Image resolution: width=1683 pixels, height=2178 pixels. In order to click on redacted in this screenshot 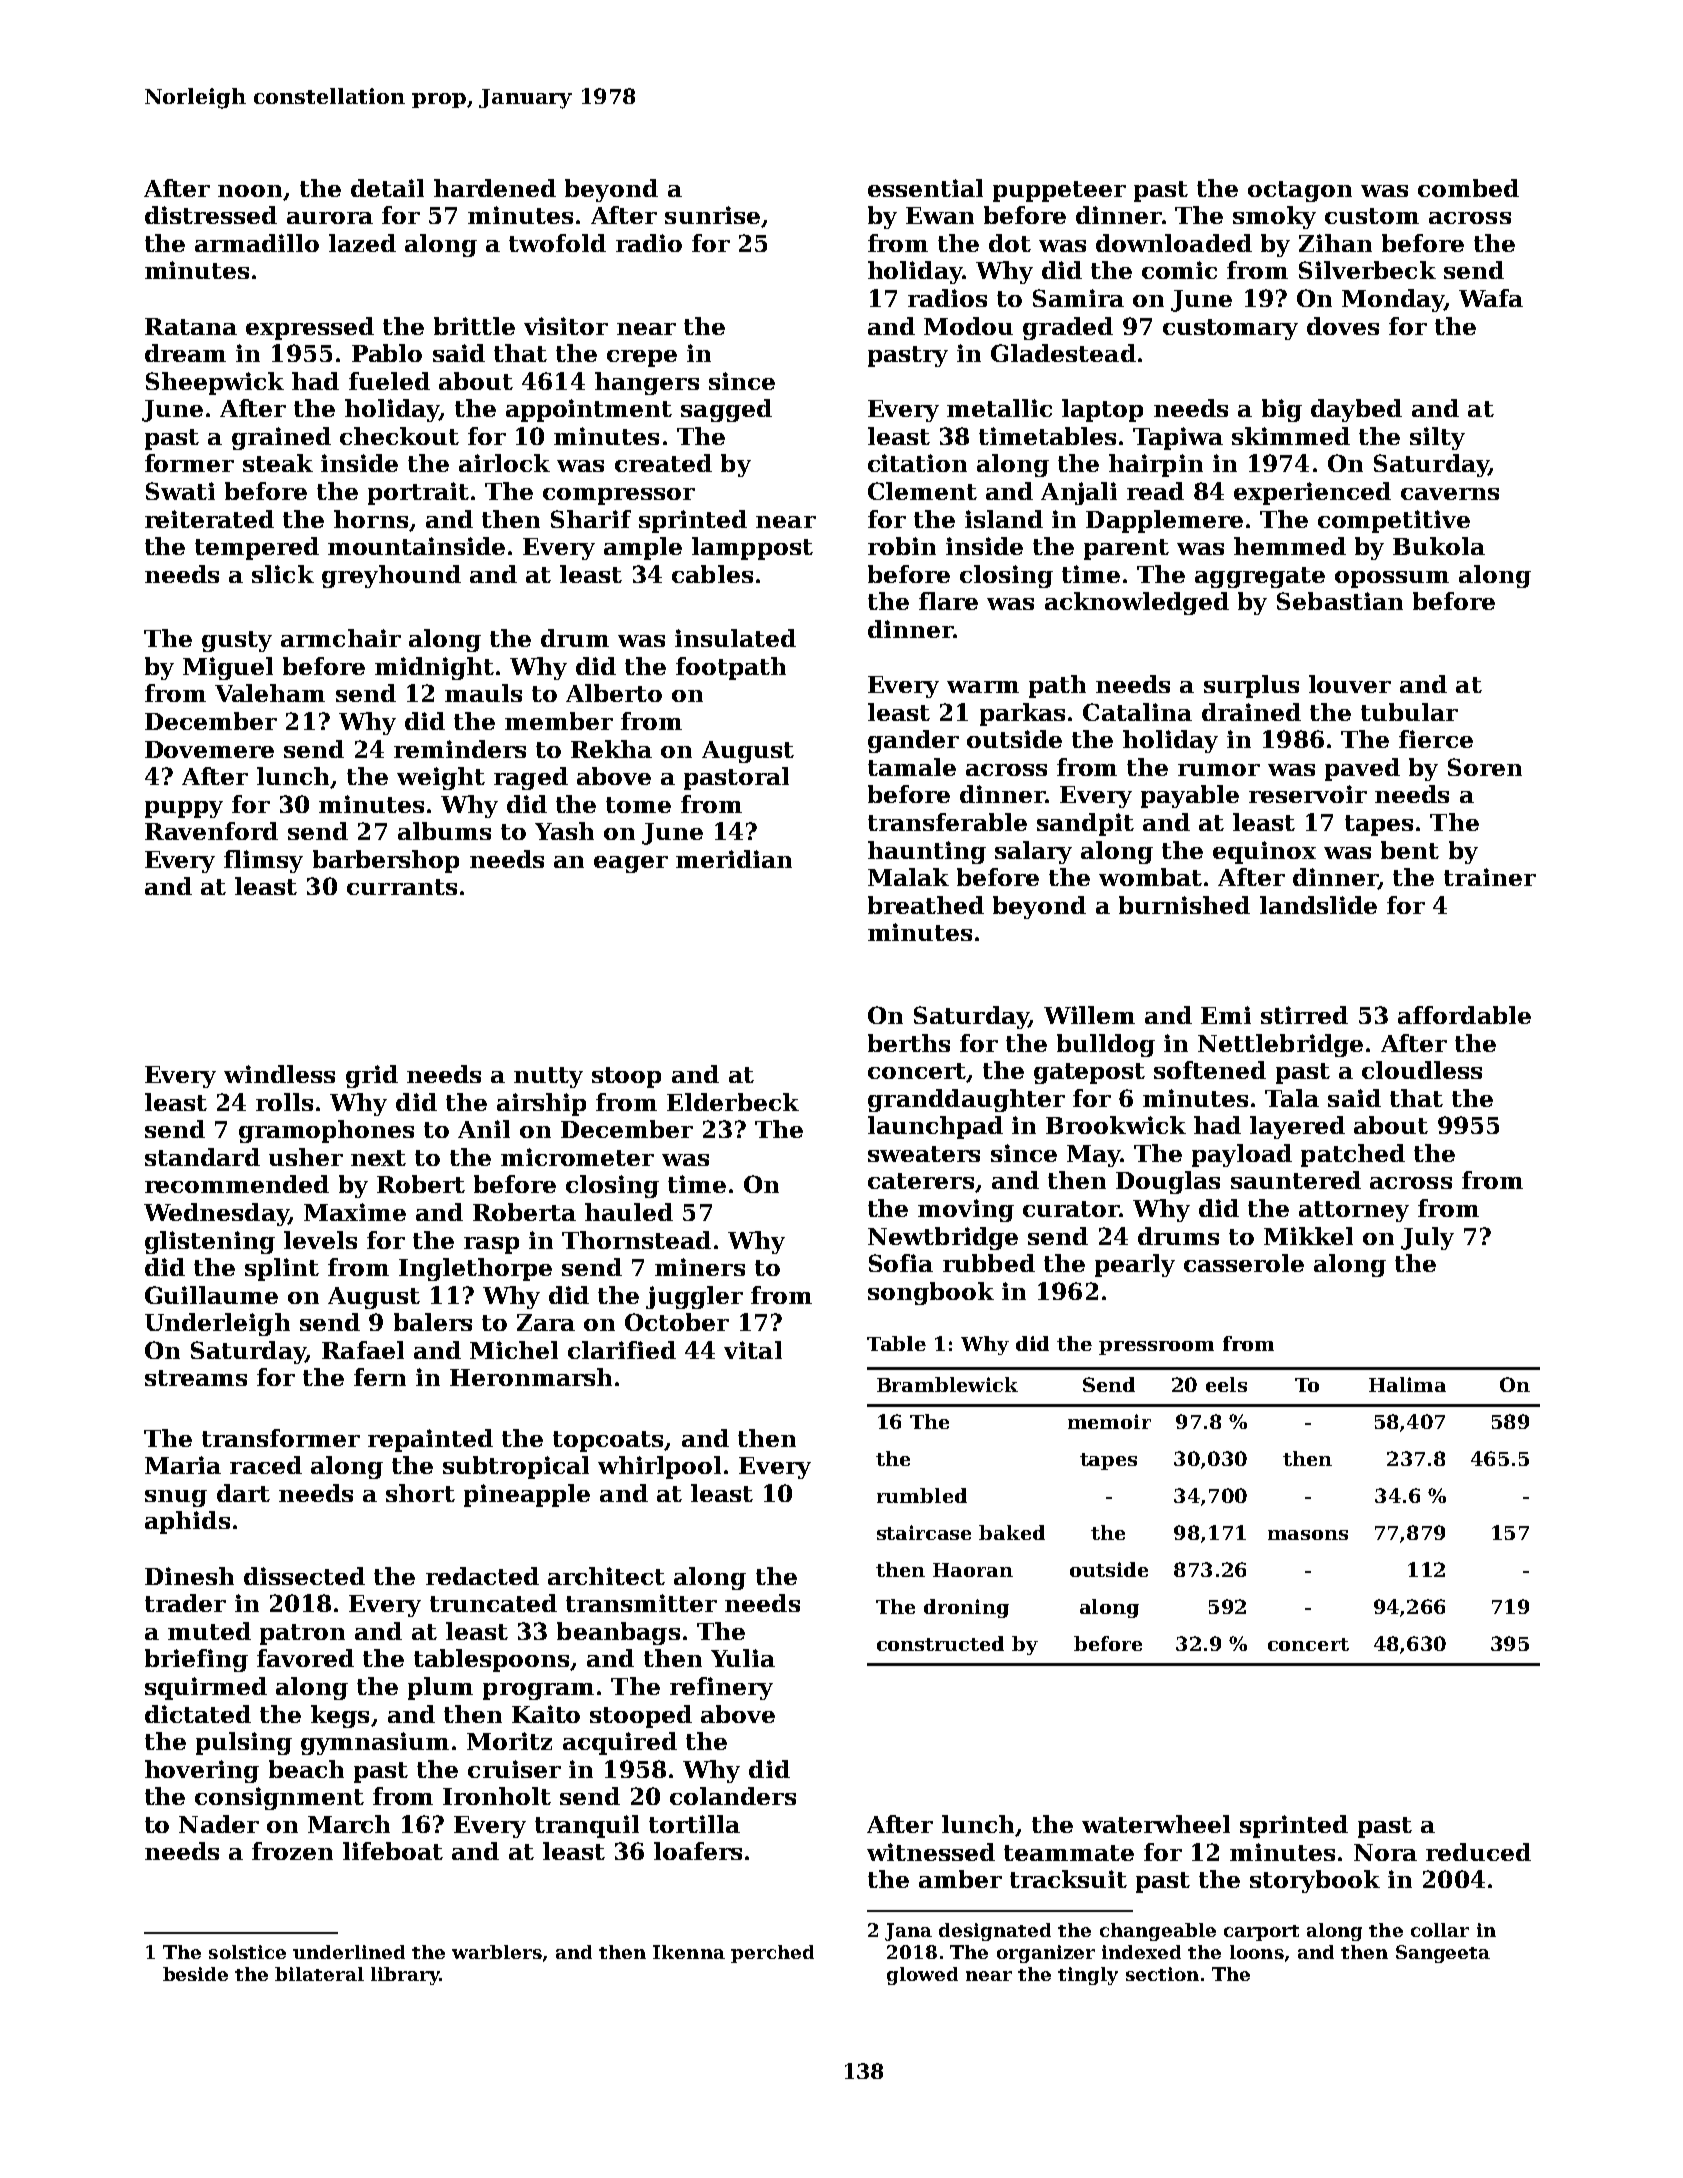, I will do `click(482, 1576)`.
